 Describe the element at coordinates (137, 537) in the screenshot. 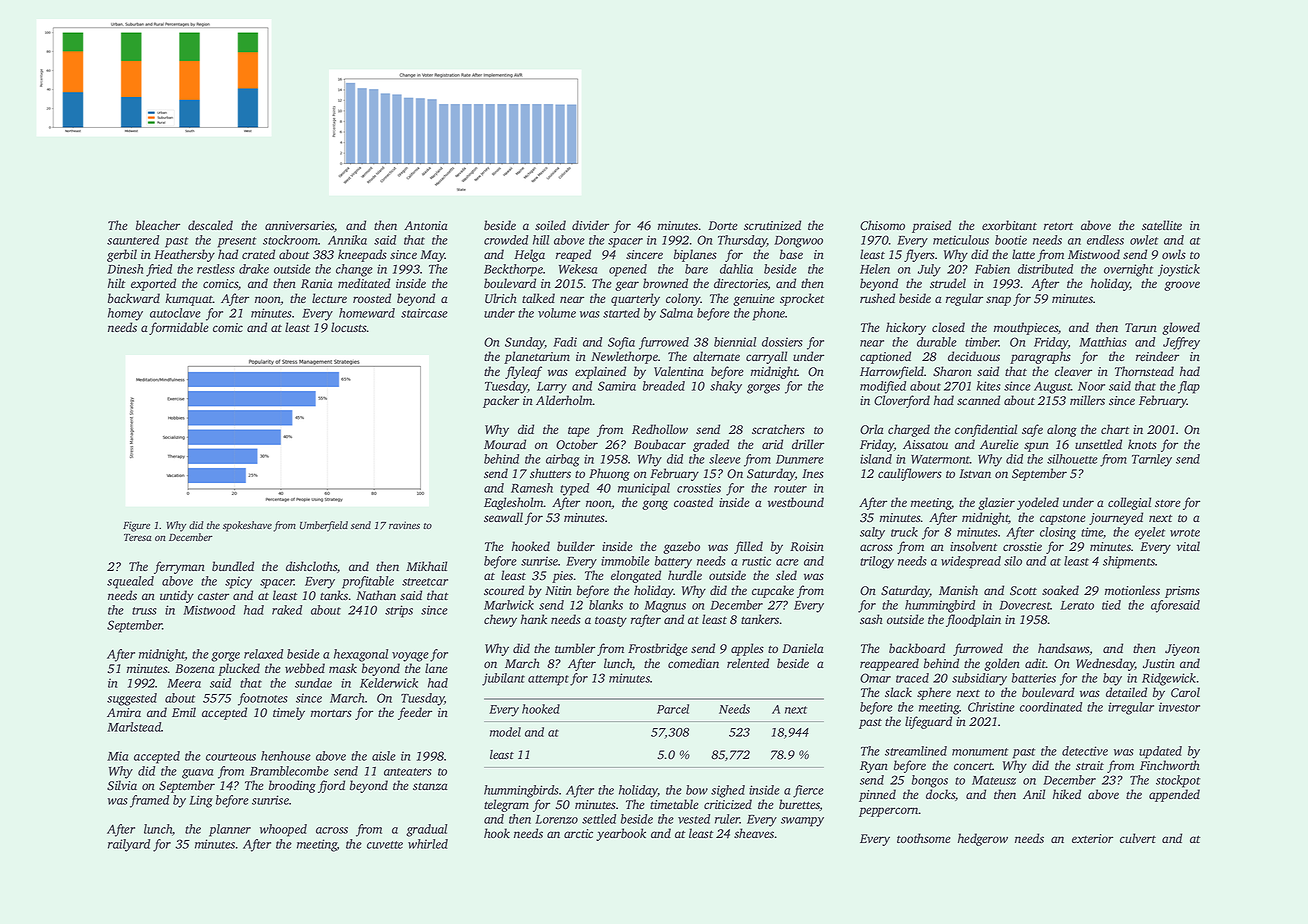

I see `Teresa` at that location.
